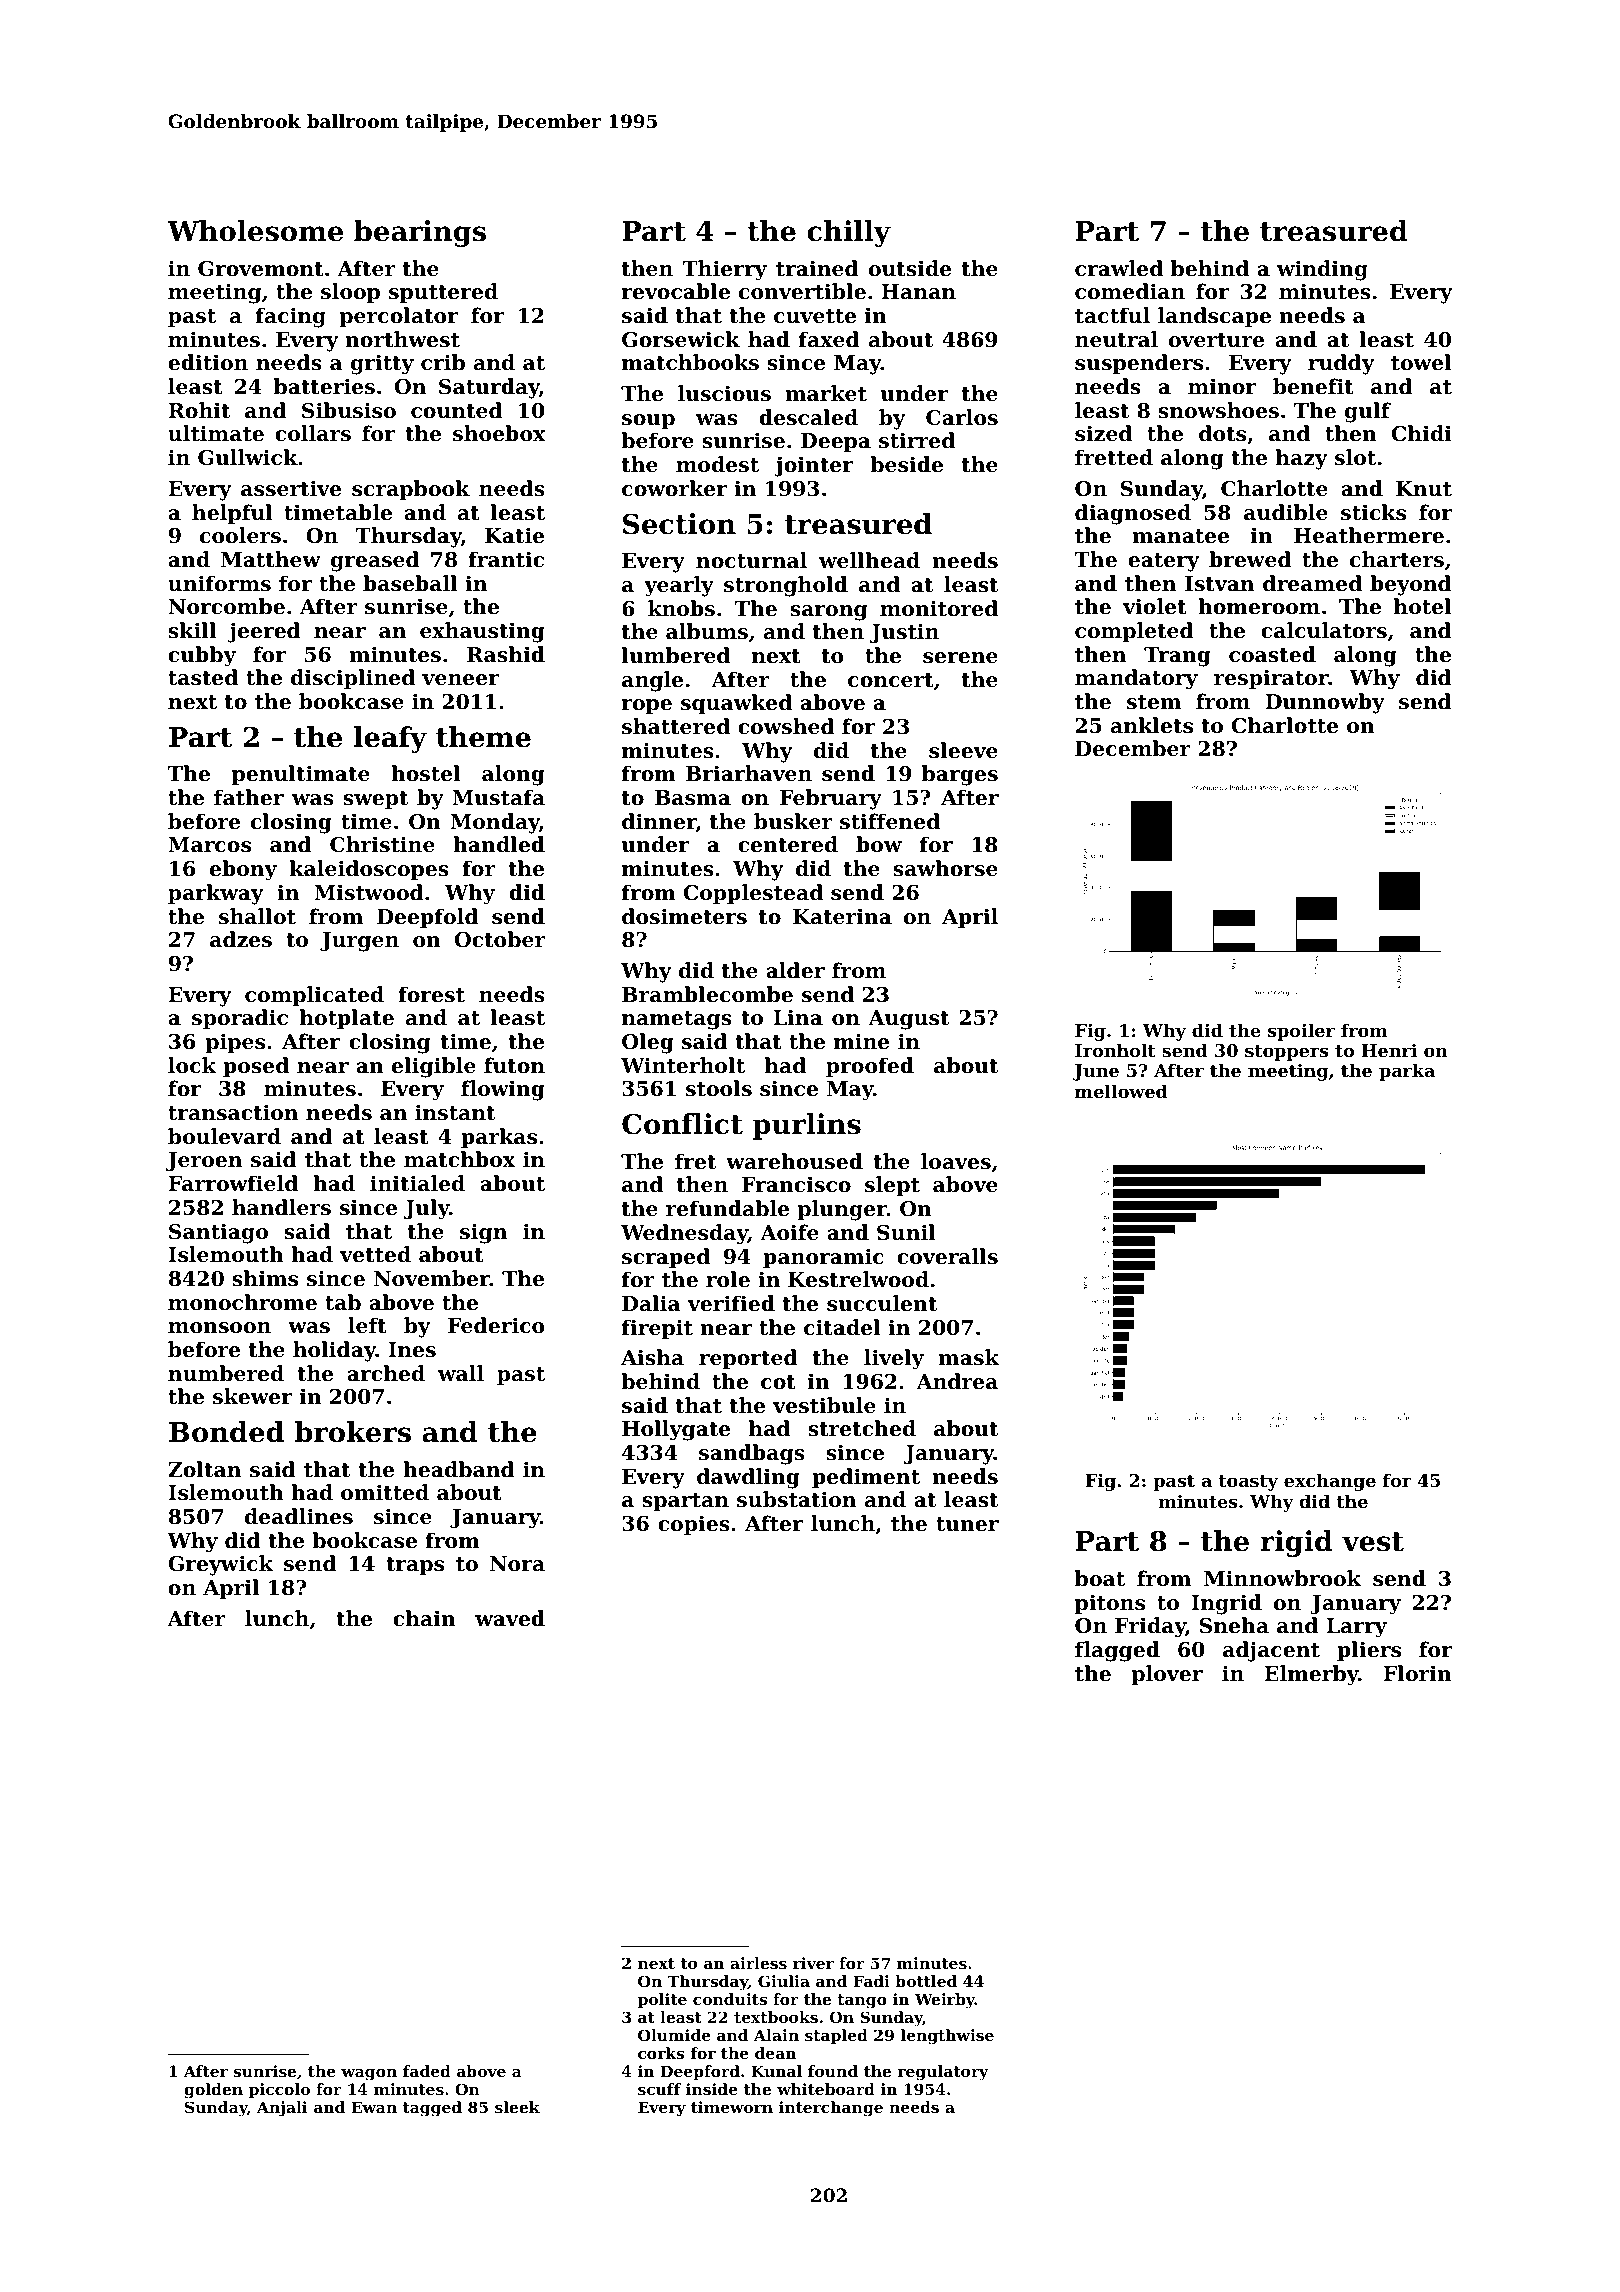  What do you see at coordinates (724, 270) in the screenshot?
I see `Thierry` at bounding box center [724, 270].
